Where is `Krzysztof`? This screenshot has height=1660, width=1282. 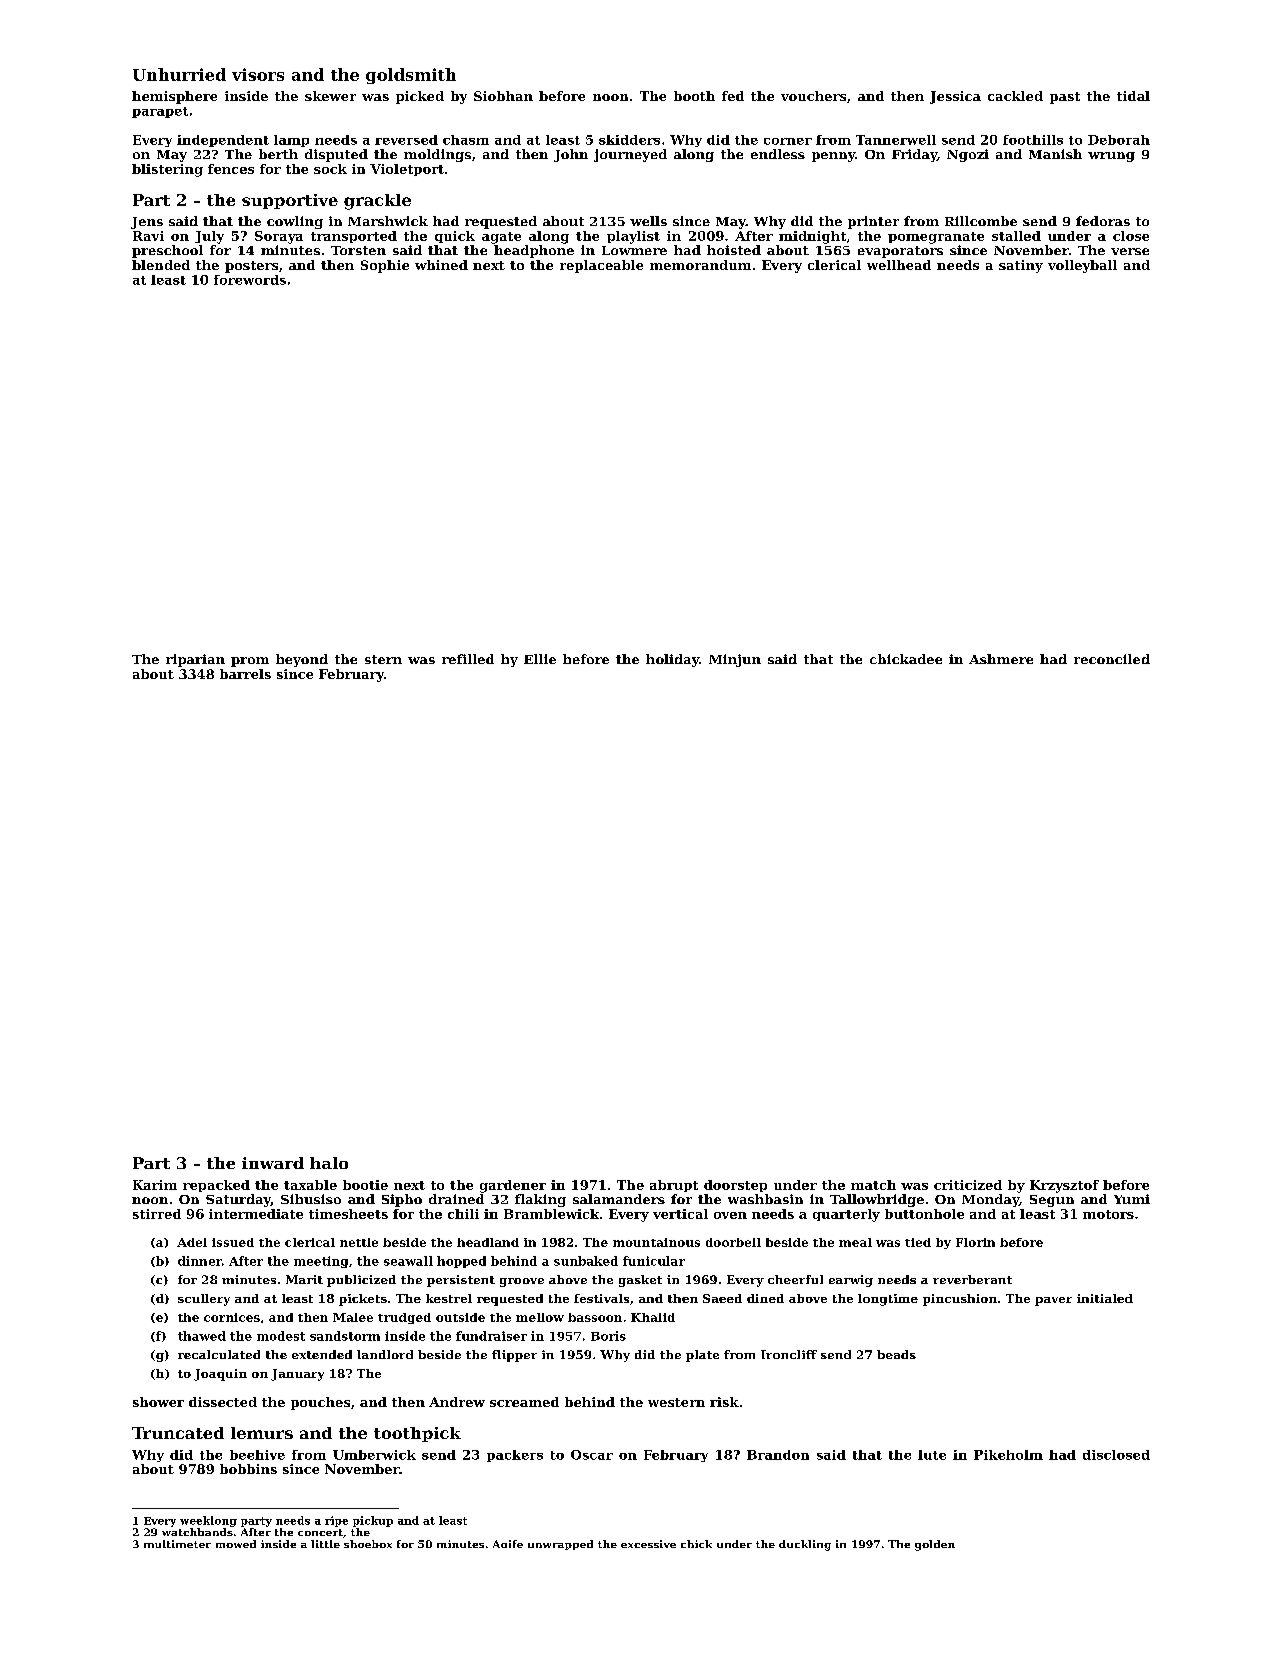
Krzysztof is located at coordinates (1064, 1186).
